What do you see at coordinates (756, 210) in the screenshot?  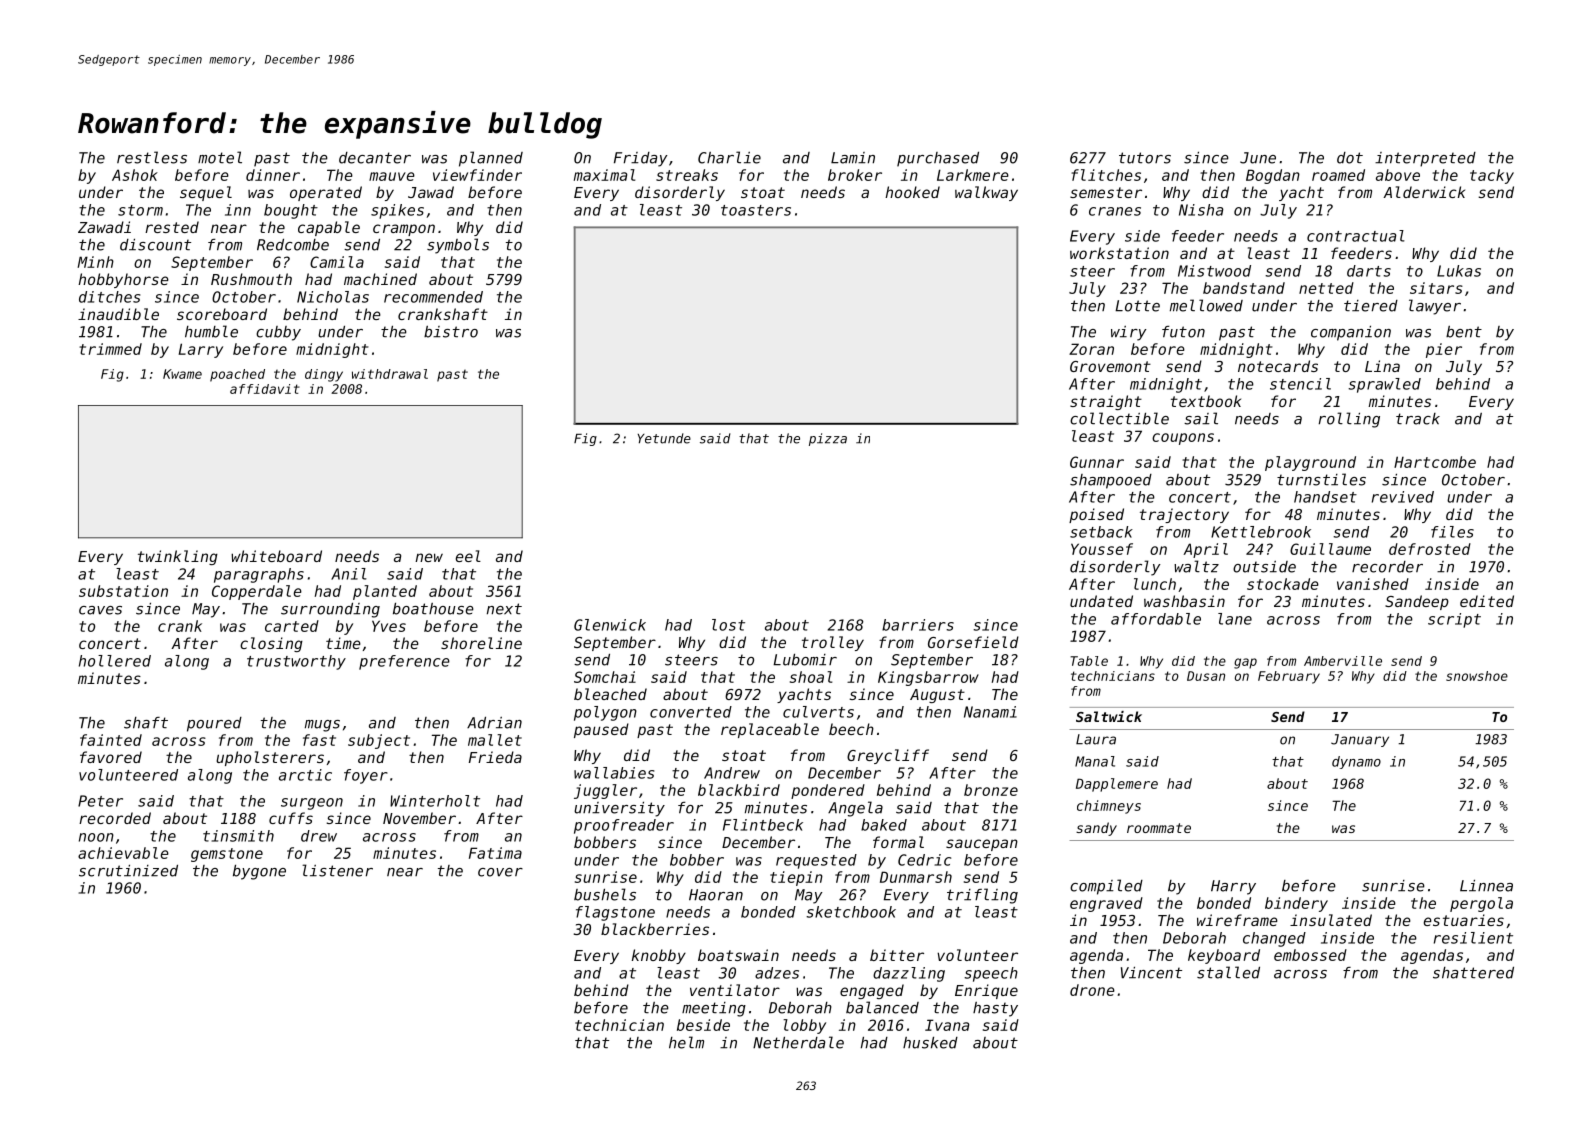 I see `toasters` at bounding box center [756, 210].
